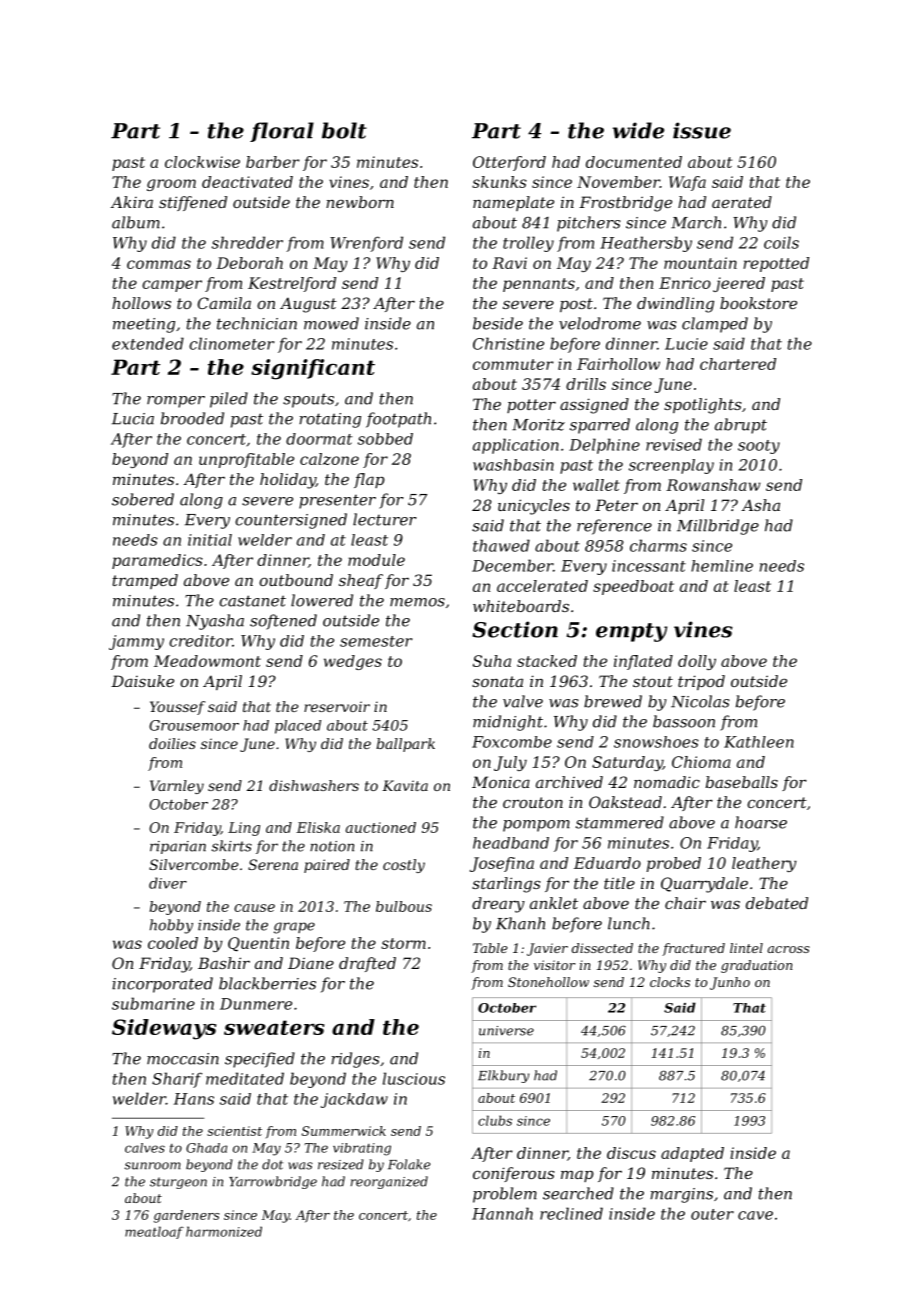 The width and height of the image is (924, 1308). I want to click on hoarse, so click(761, 822).
